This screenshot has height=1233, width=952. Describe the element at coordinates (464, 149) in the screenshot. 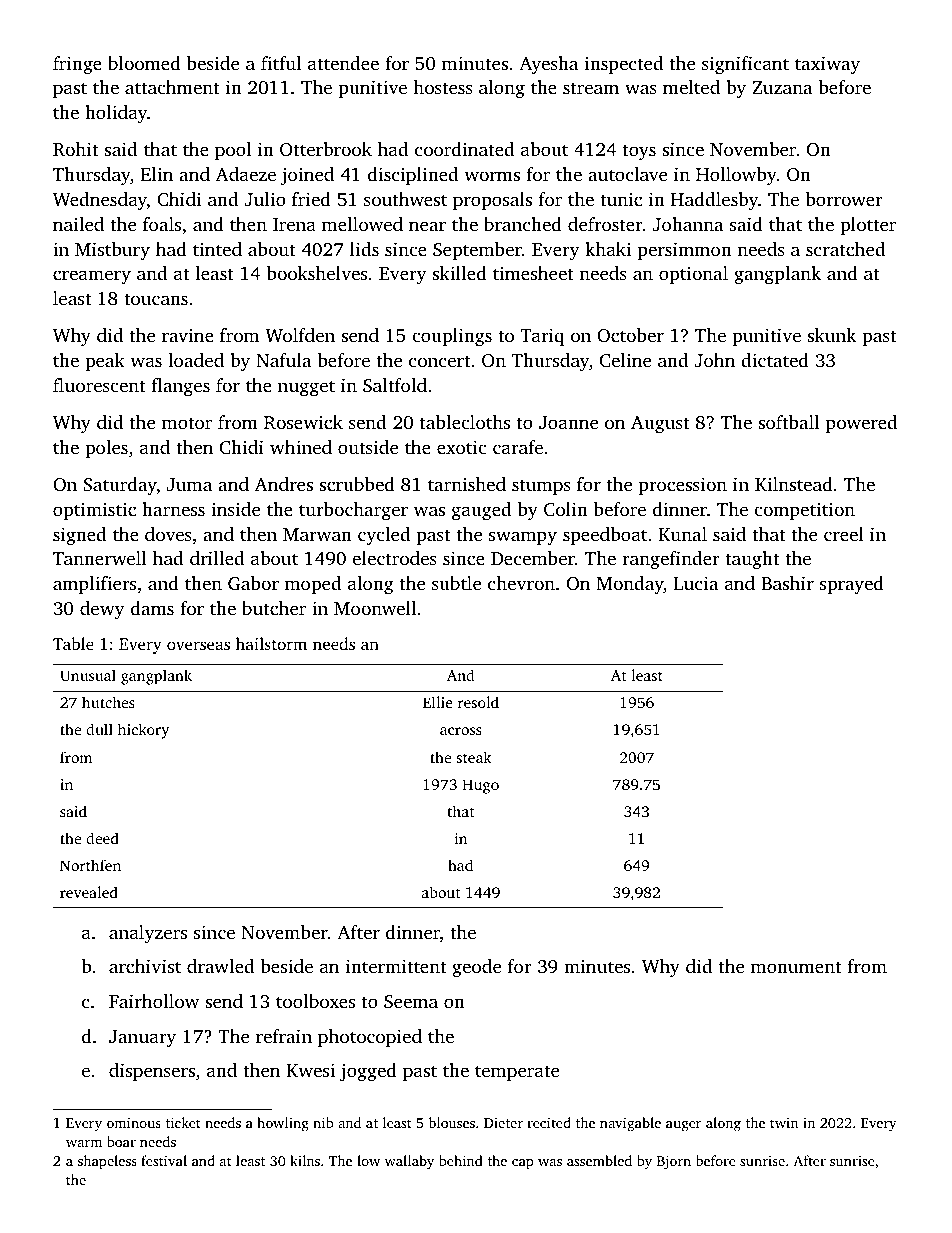

I see `coordinated` at that location.
